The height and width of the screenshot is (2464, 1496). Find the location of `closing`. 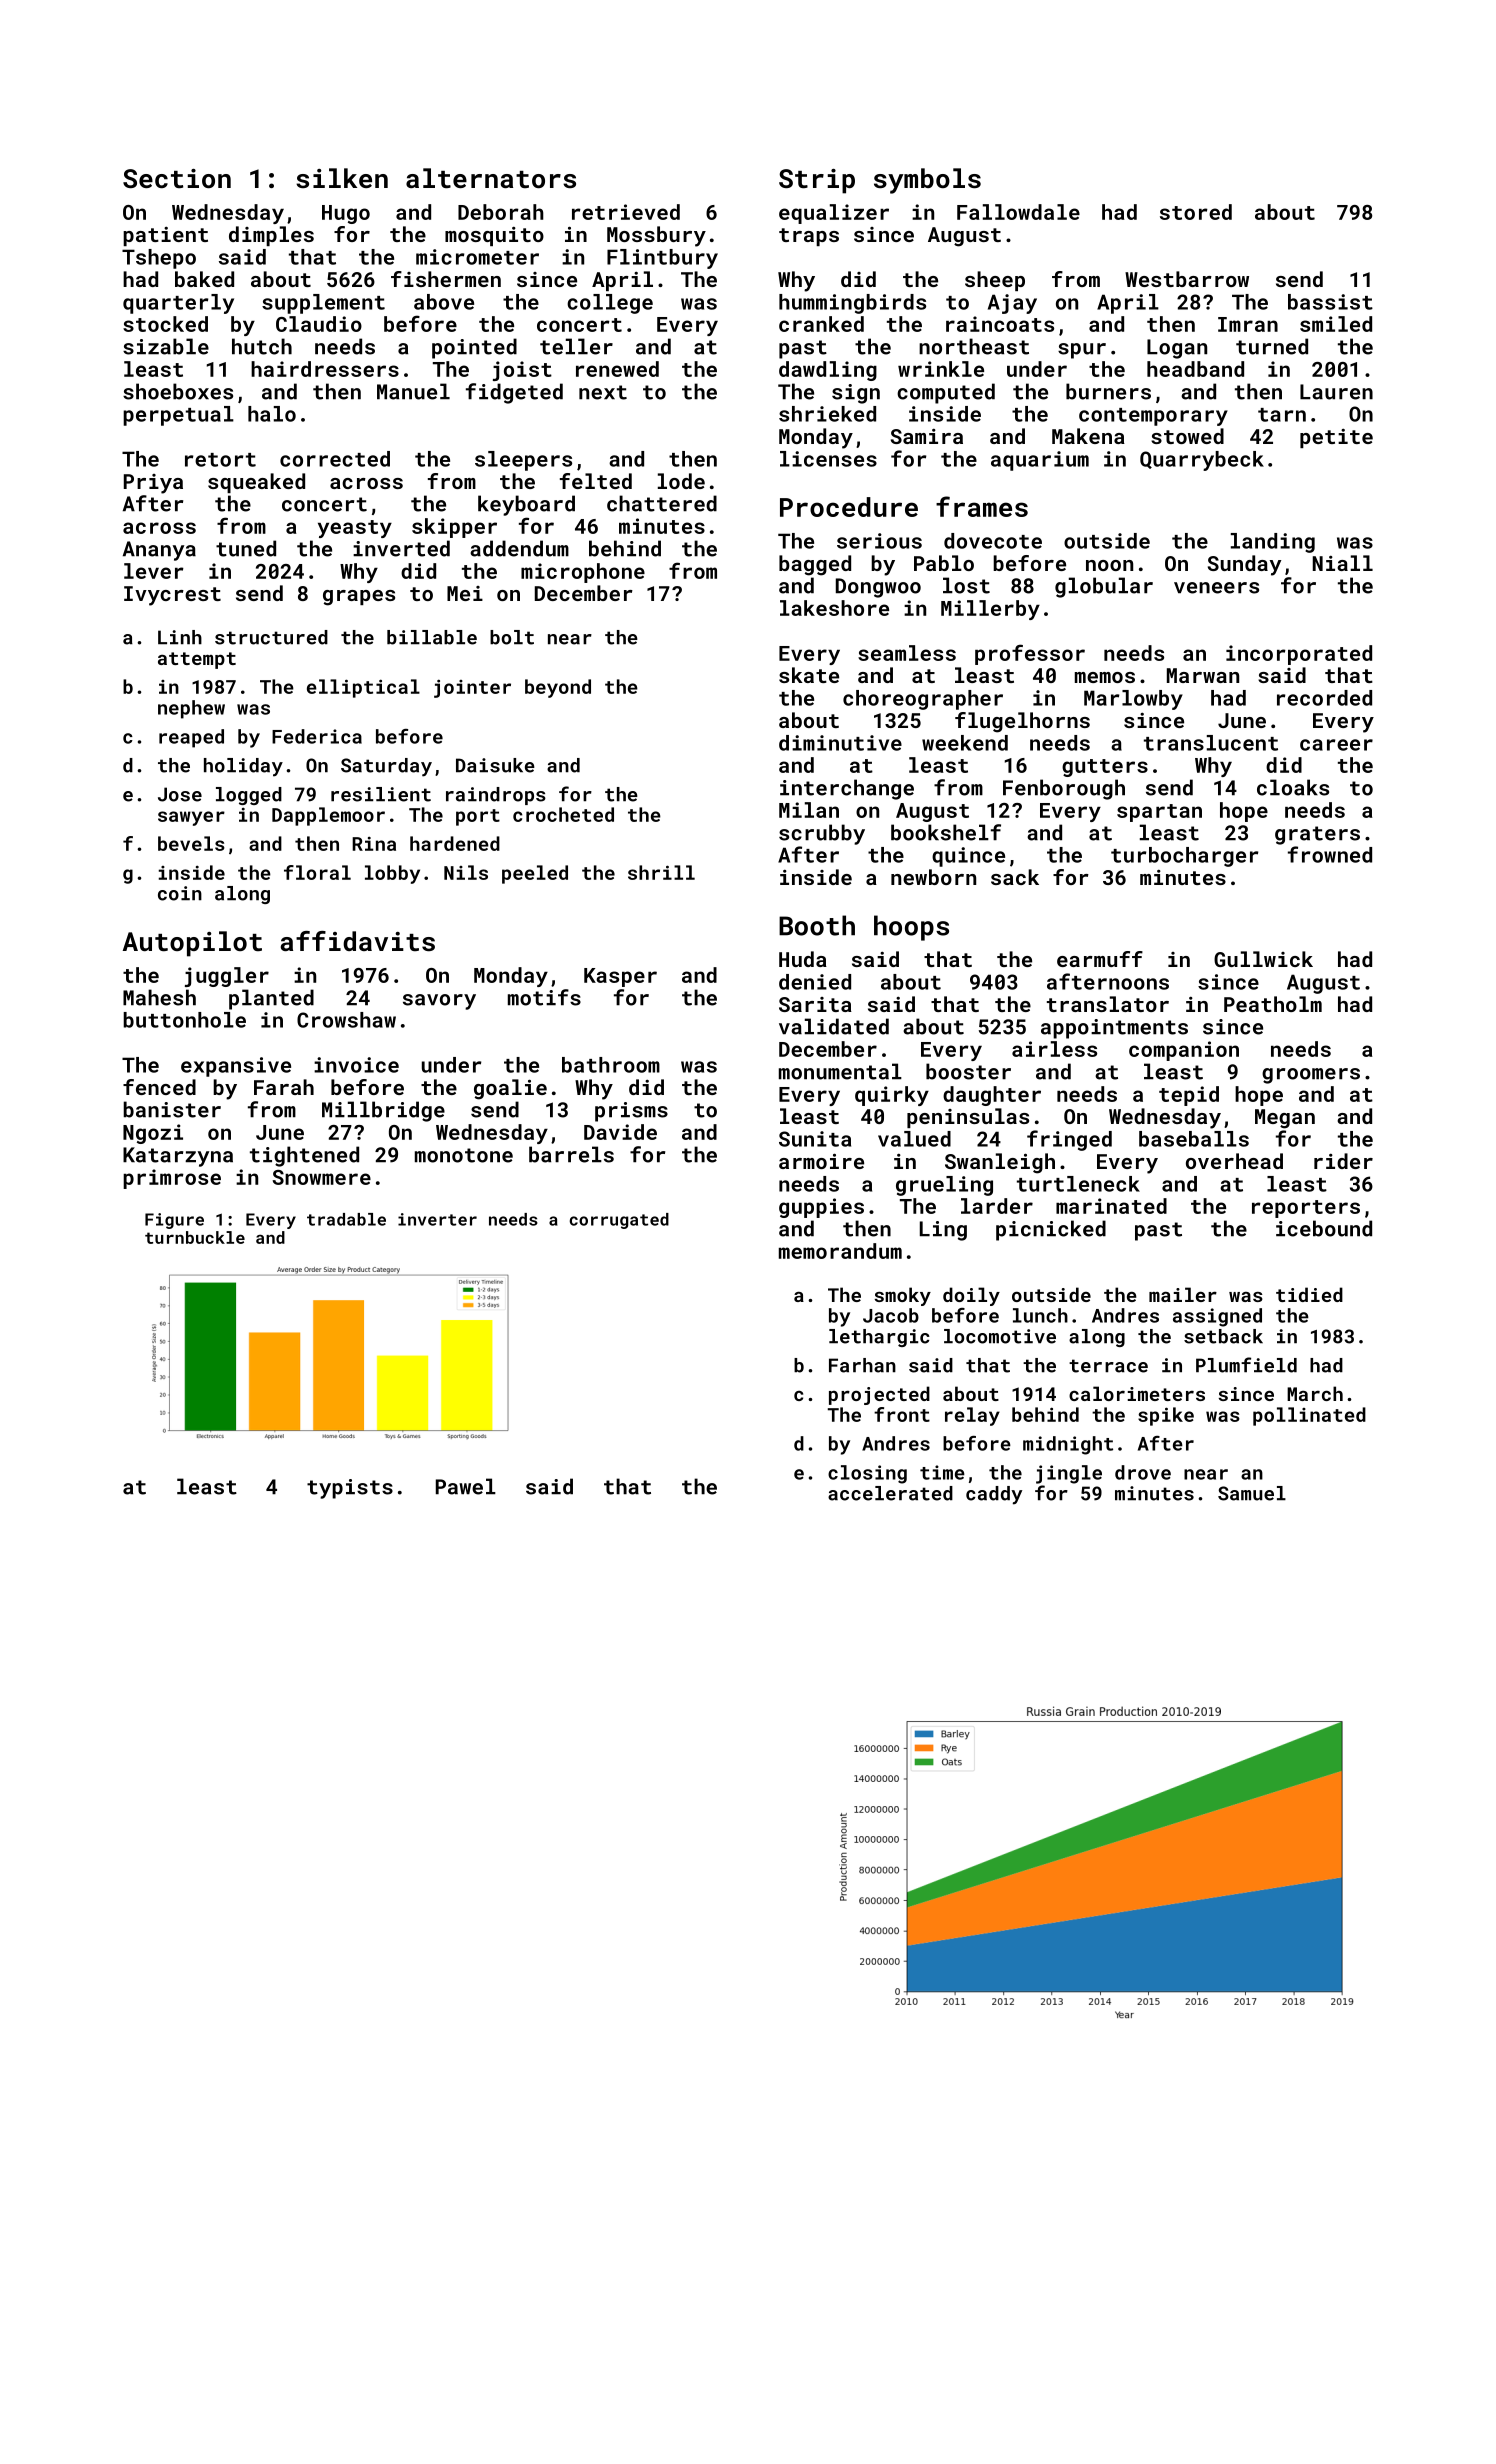

closing is located at coordinates (867, 1474).
